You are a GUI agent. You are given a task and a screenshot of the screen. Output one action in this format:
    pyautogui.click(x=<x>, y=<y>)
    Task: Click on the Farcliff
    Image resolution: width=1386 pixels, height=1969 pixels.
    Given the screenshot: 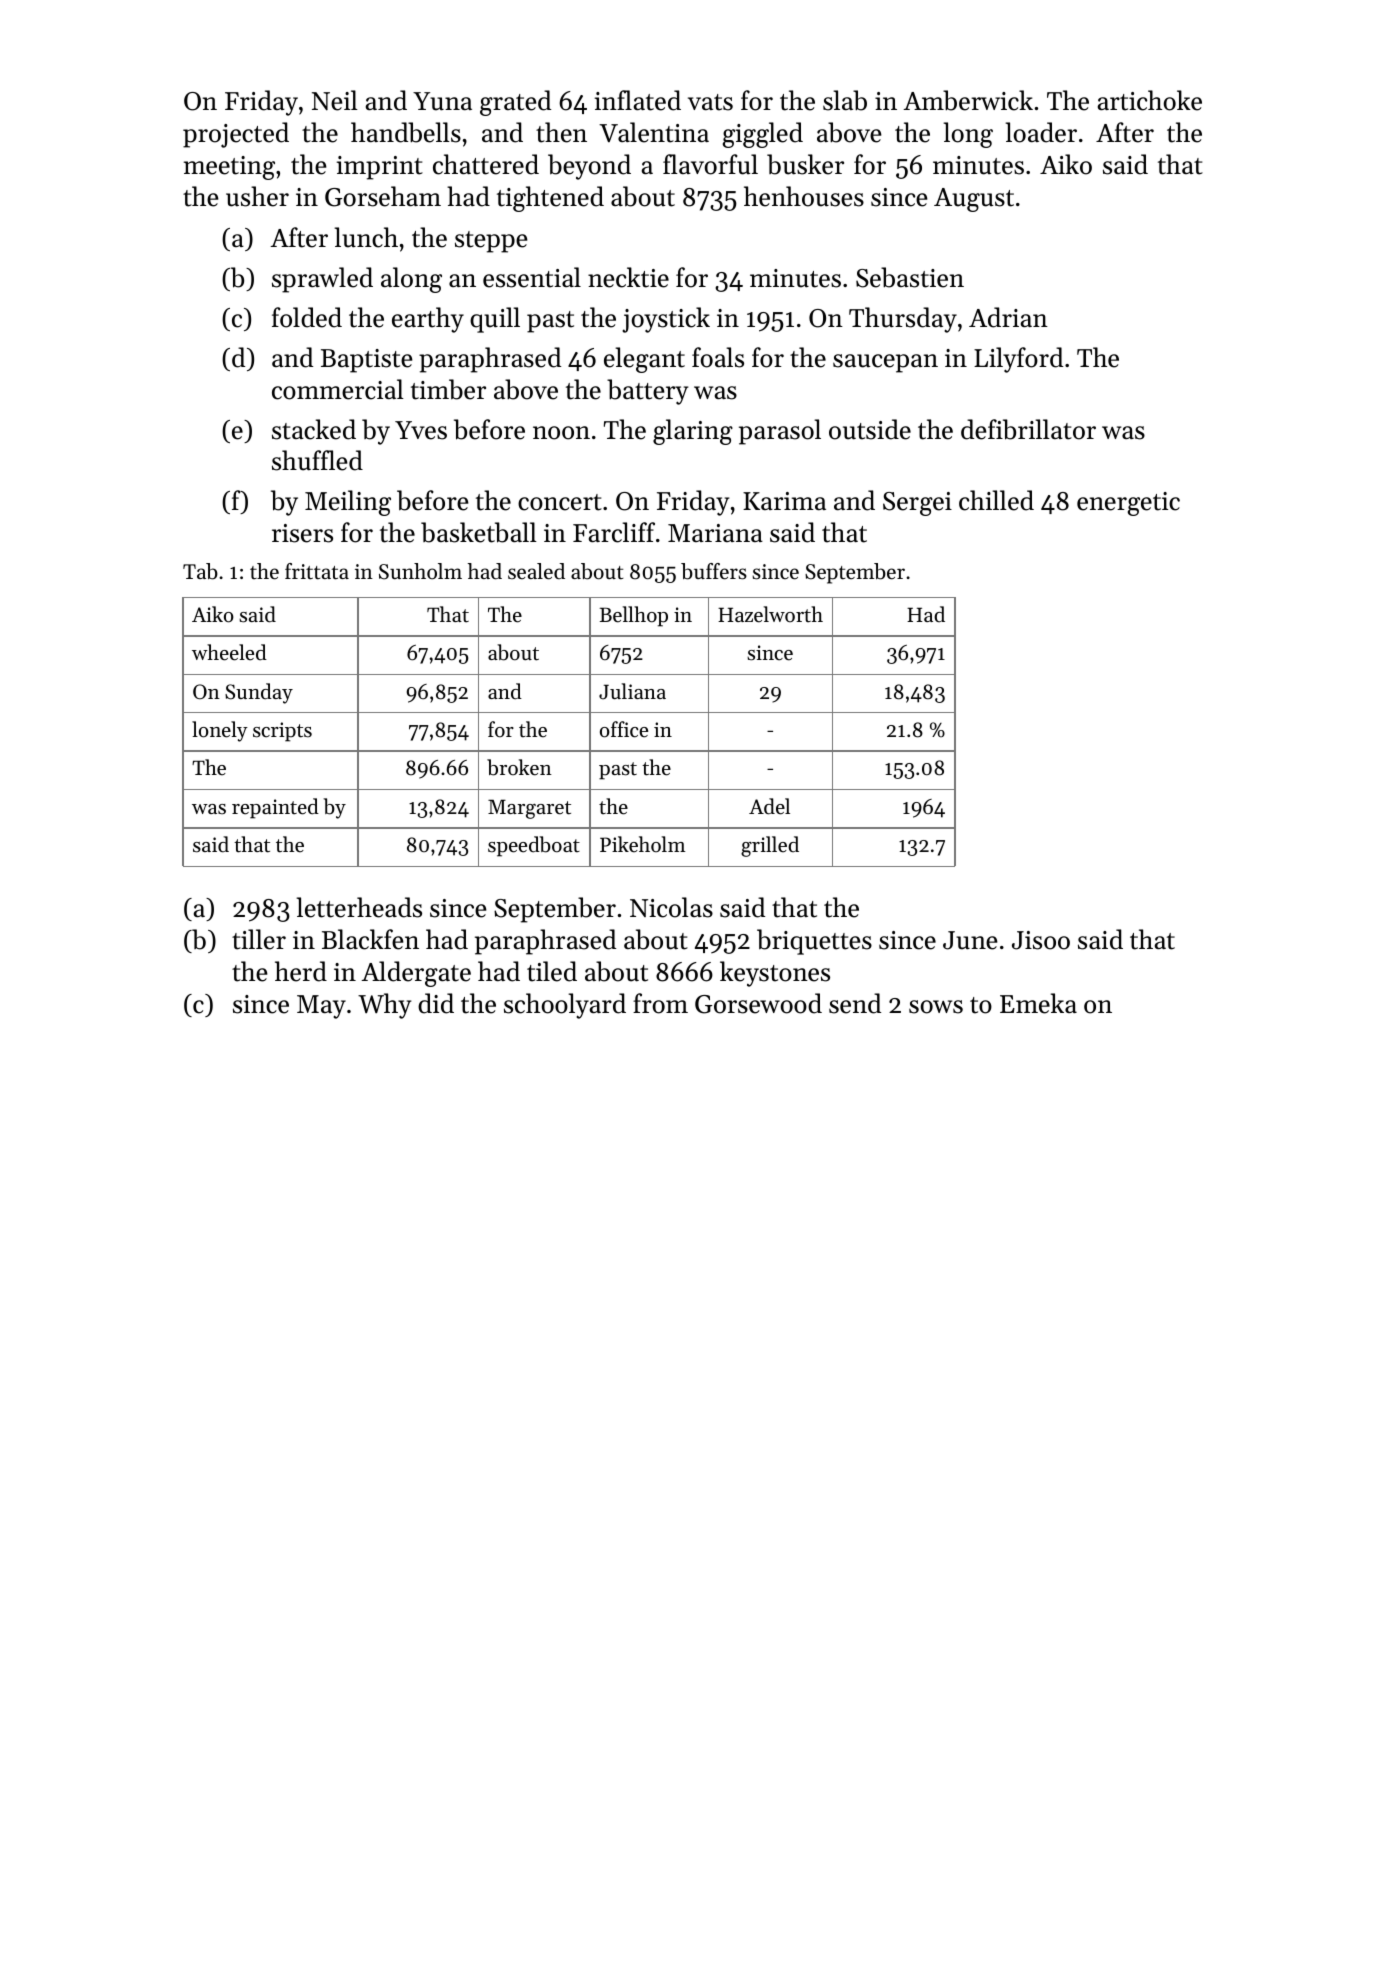 What is the action you would take?
    pyautogui.click(x=614, y=532)
